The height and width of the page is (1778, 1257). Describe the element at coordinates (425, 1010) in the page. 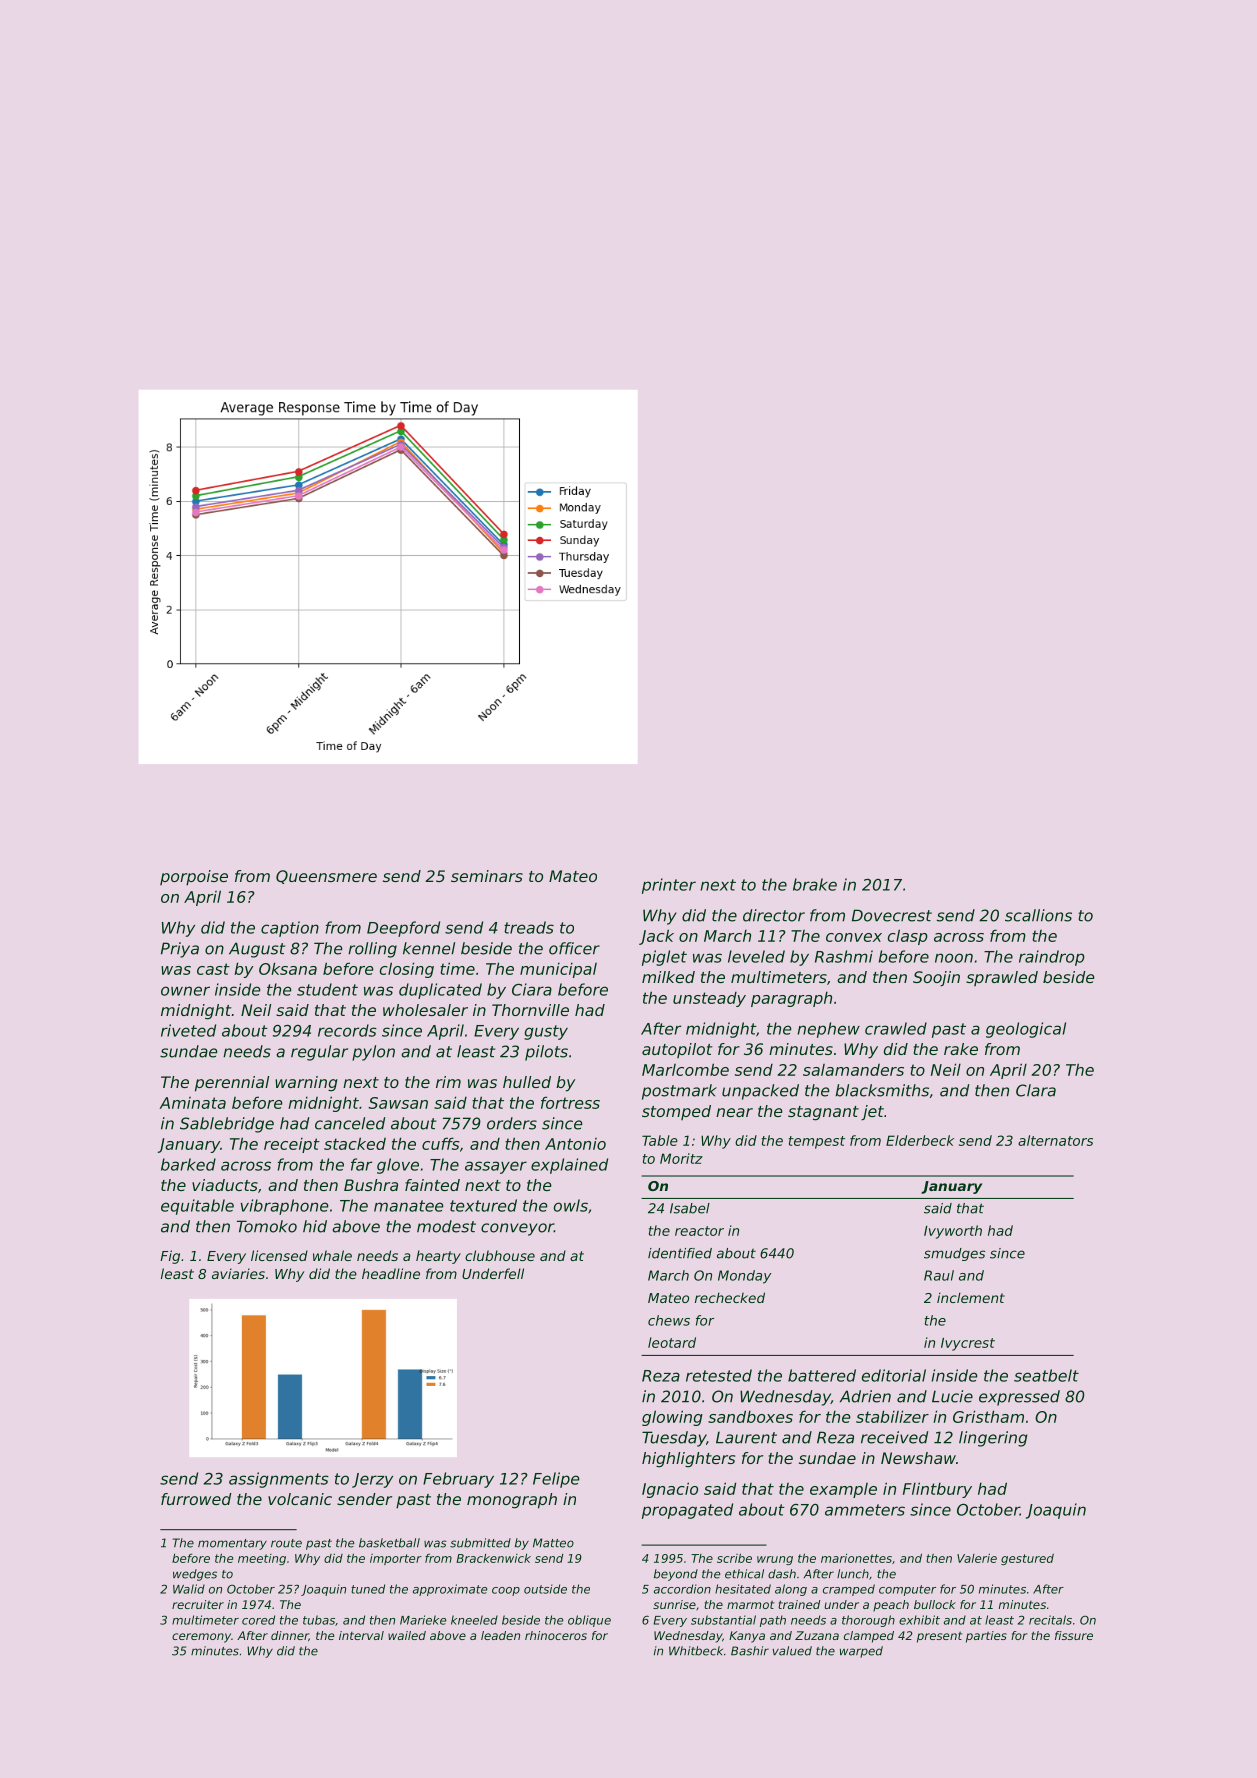

I see `wholesaler` at that location.
